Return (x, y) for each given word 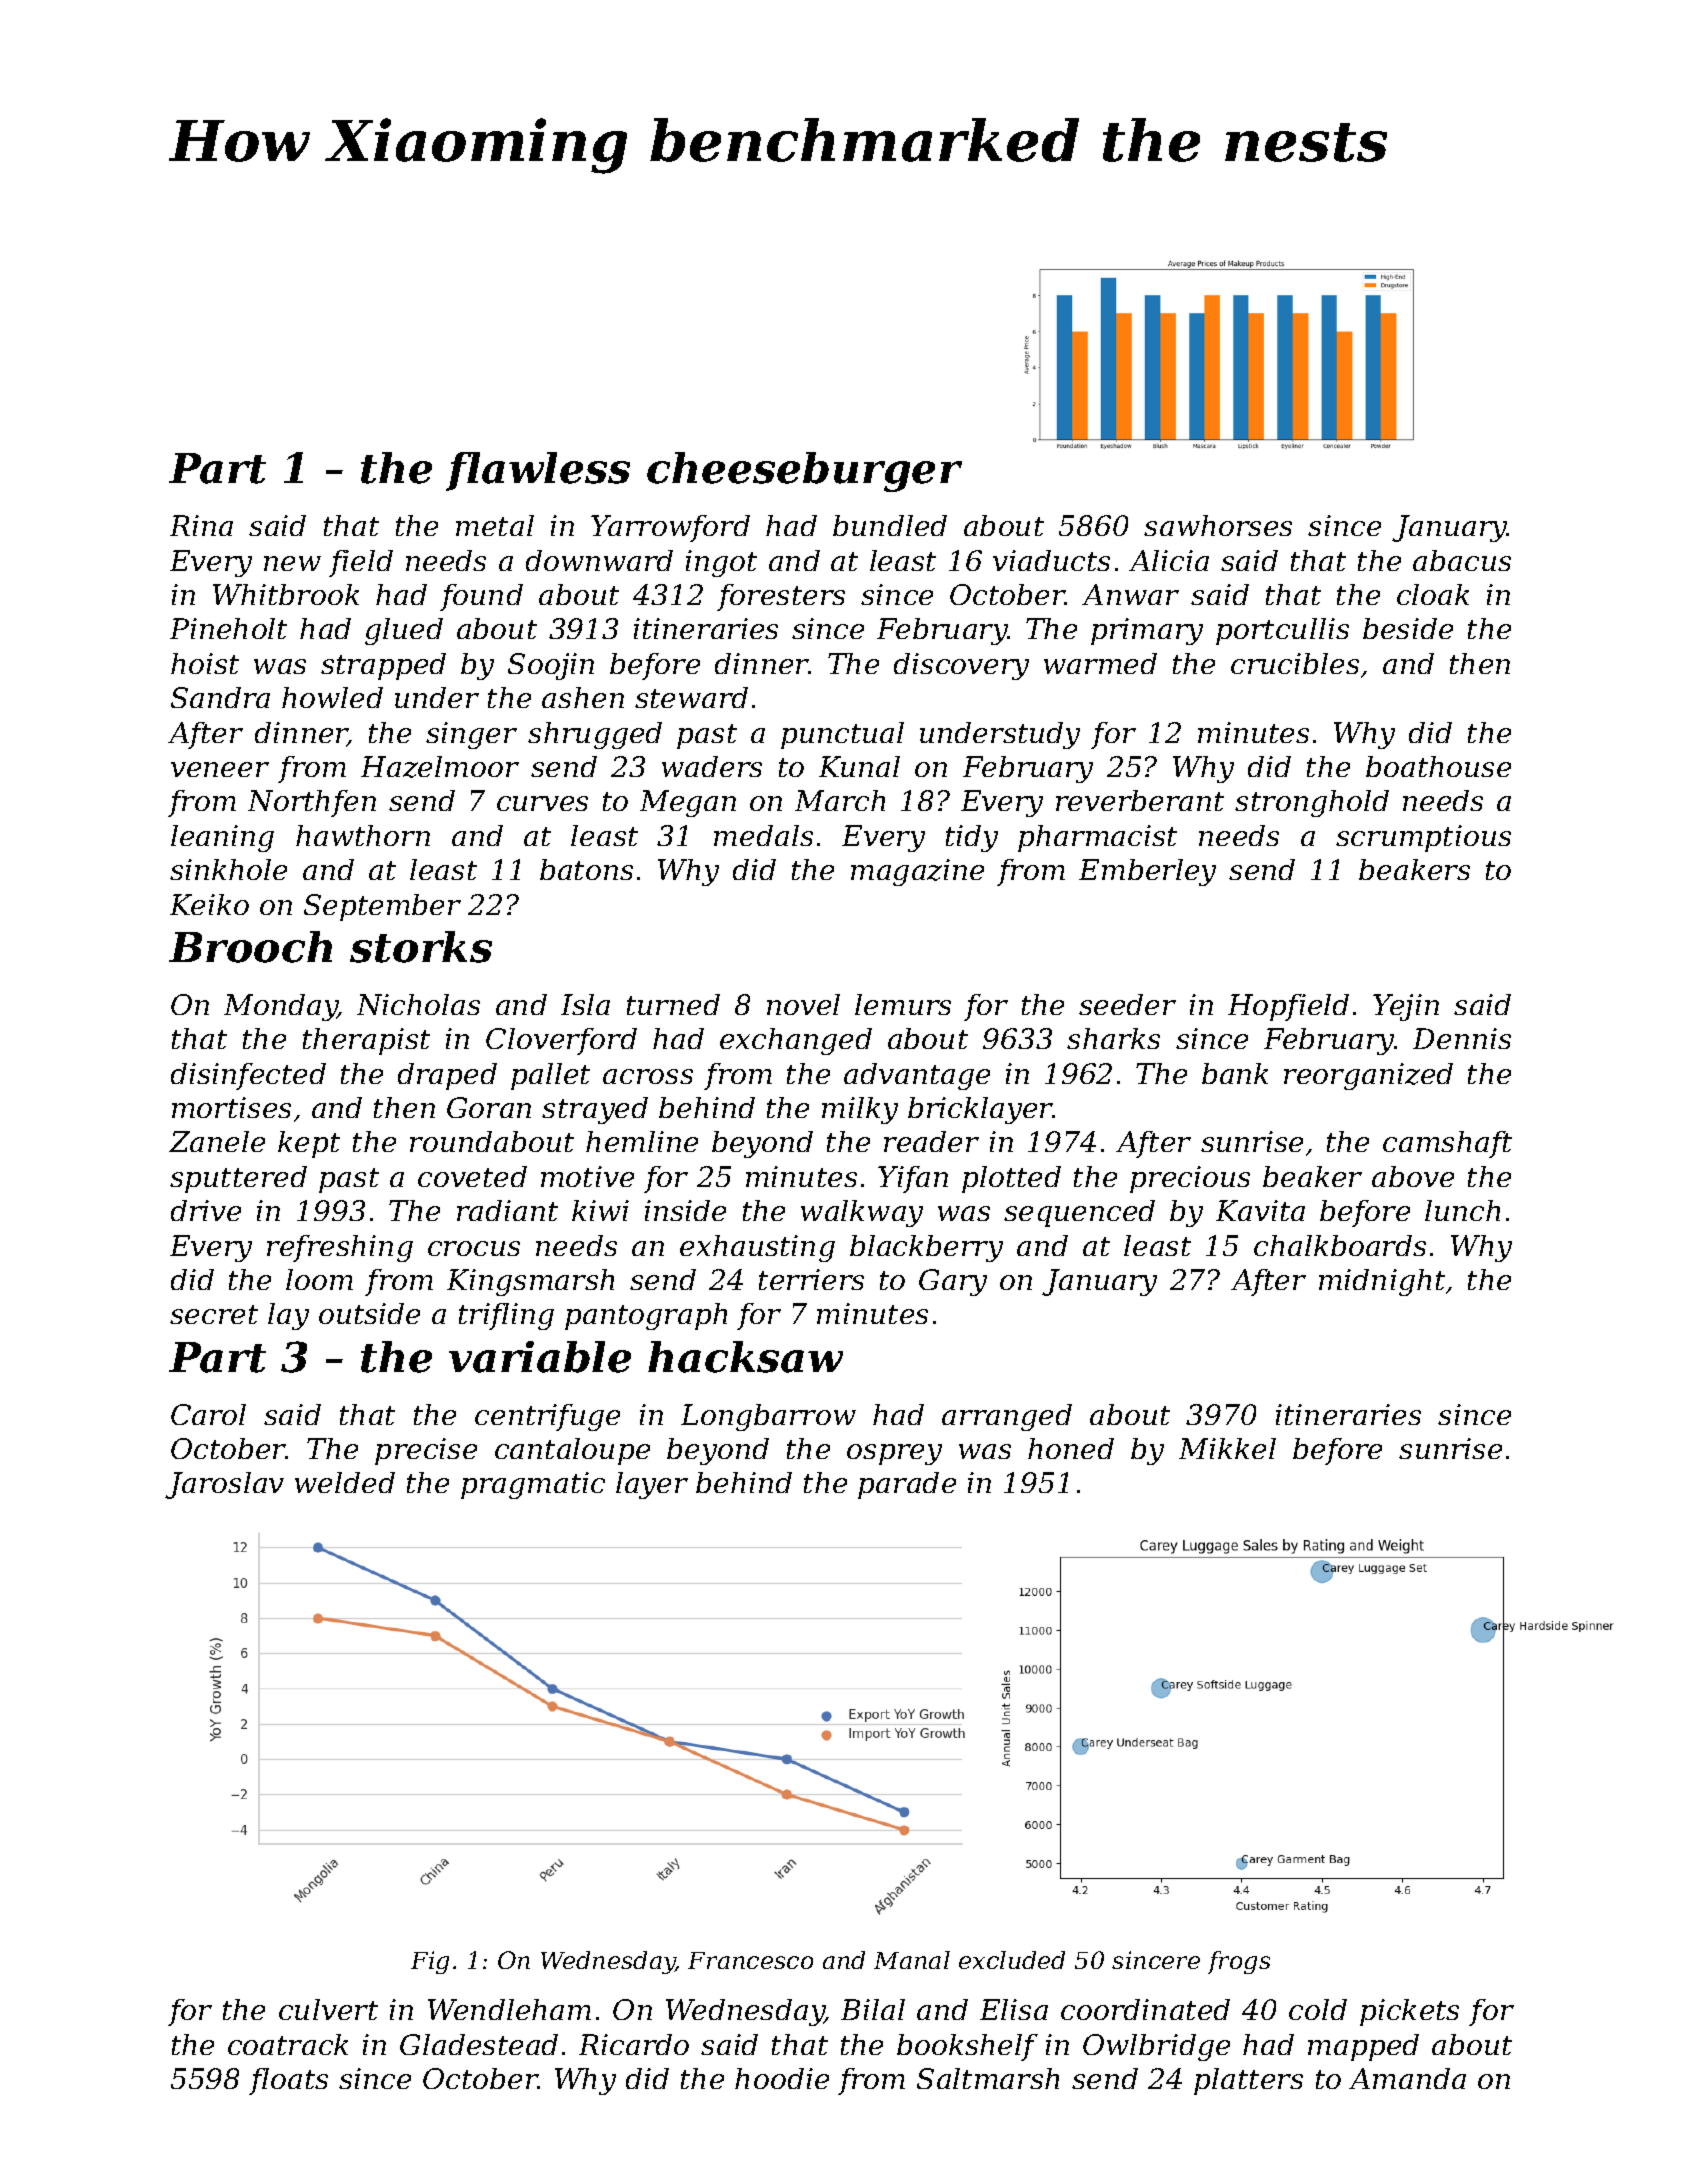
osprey (894, 1454)
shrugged (595, 735)
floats (288, 2081)
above (1413, 1176)
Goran (489, 1107)
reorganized (1368, 1076)
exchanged (796, 1041)
